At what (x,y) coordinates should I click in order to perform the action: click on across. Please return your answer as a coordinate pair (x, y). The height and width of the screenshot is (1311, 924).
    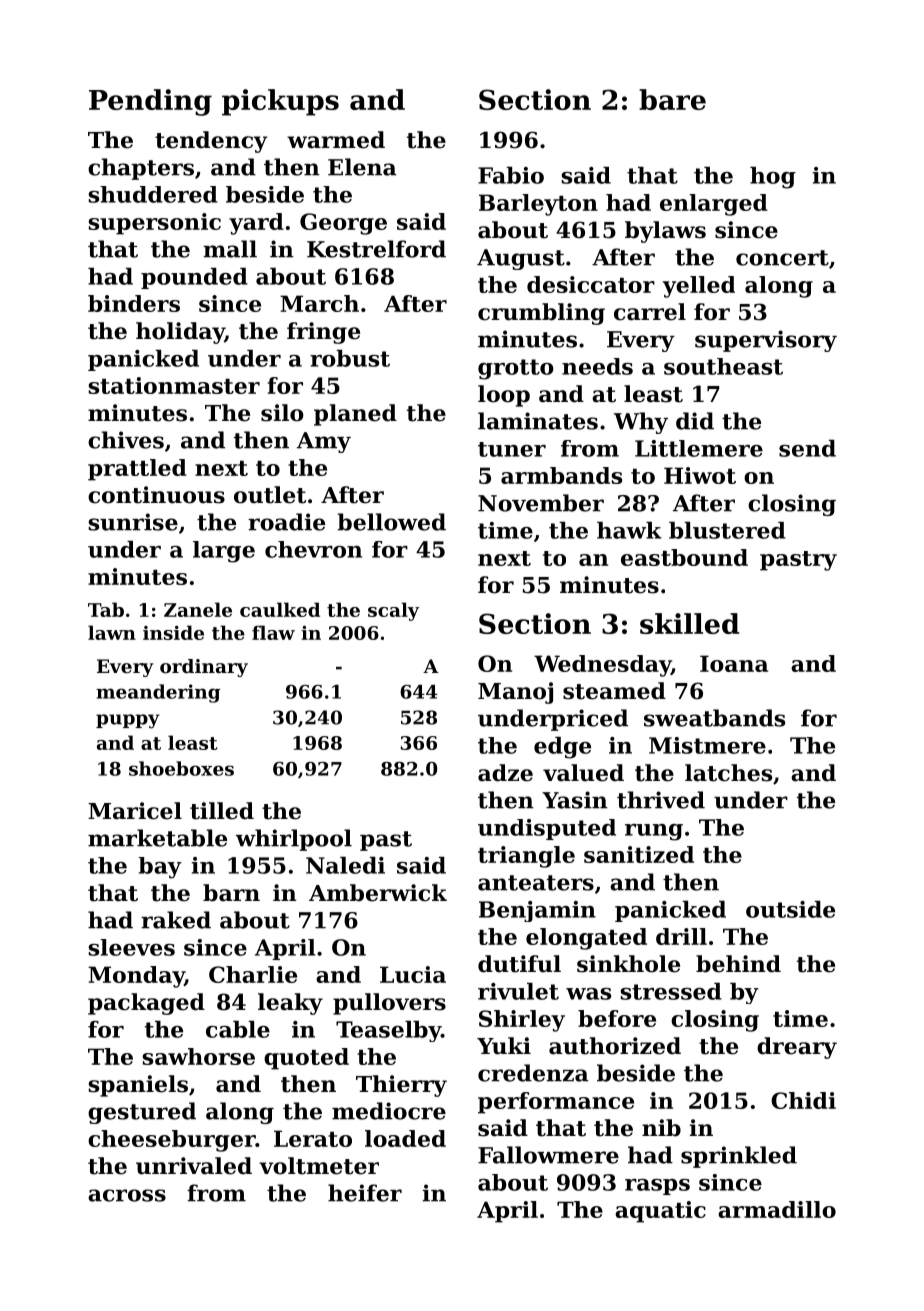
    Looking at the image, I should click on (127, 1195).
